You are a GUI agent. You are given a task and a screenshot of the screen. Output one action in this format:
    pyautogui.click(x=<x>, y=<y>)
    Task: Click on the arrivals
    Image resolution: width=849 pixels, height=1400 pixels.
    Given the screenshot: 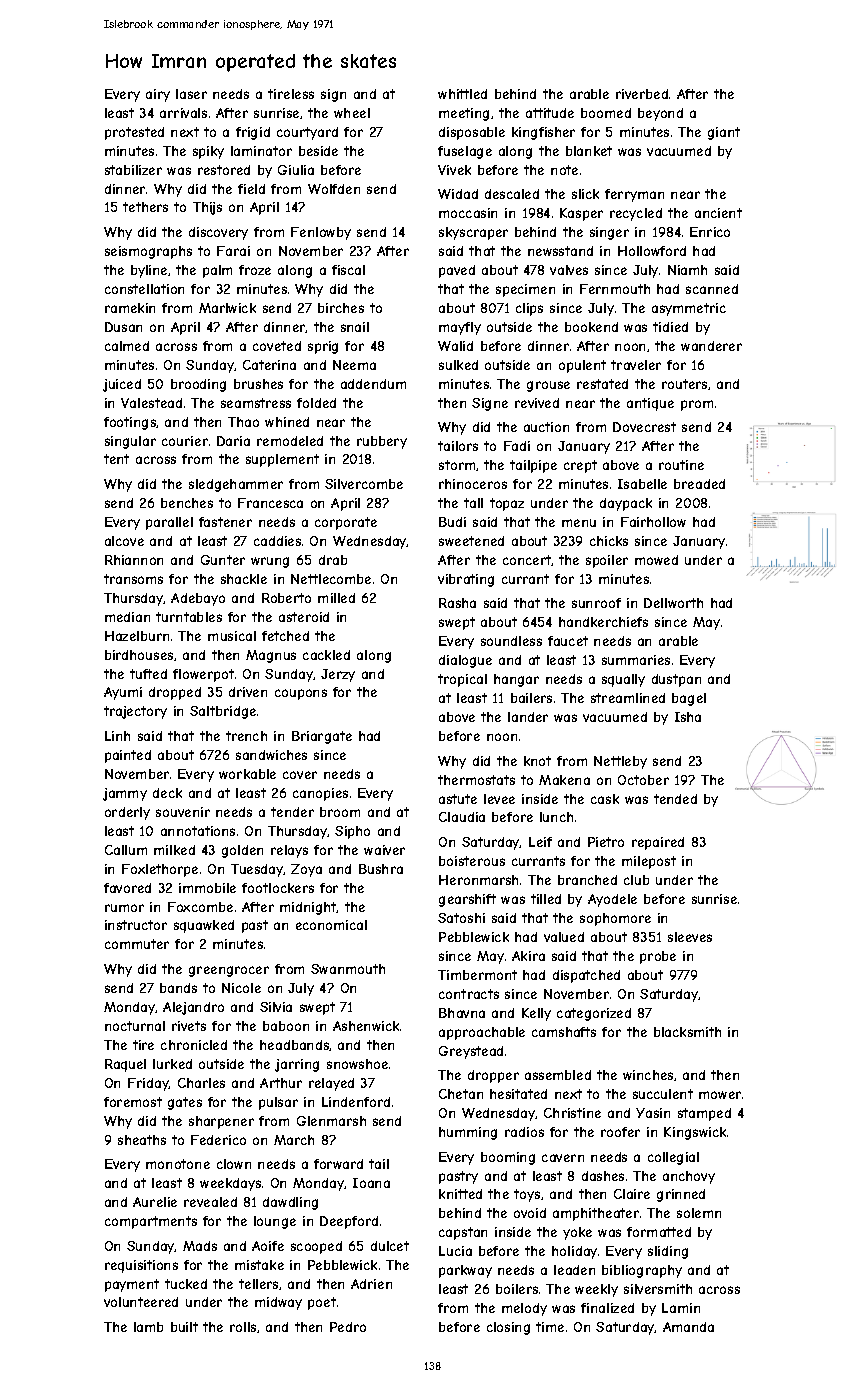 What is the action you would take?
    pyautogui.click(x=183, y=113)
